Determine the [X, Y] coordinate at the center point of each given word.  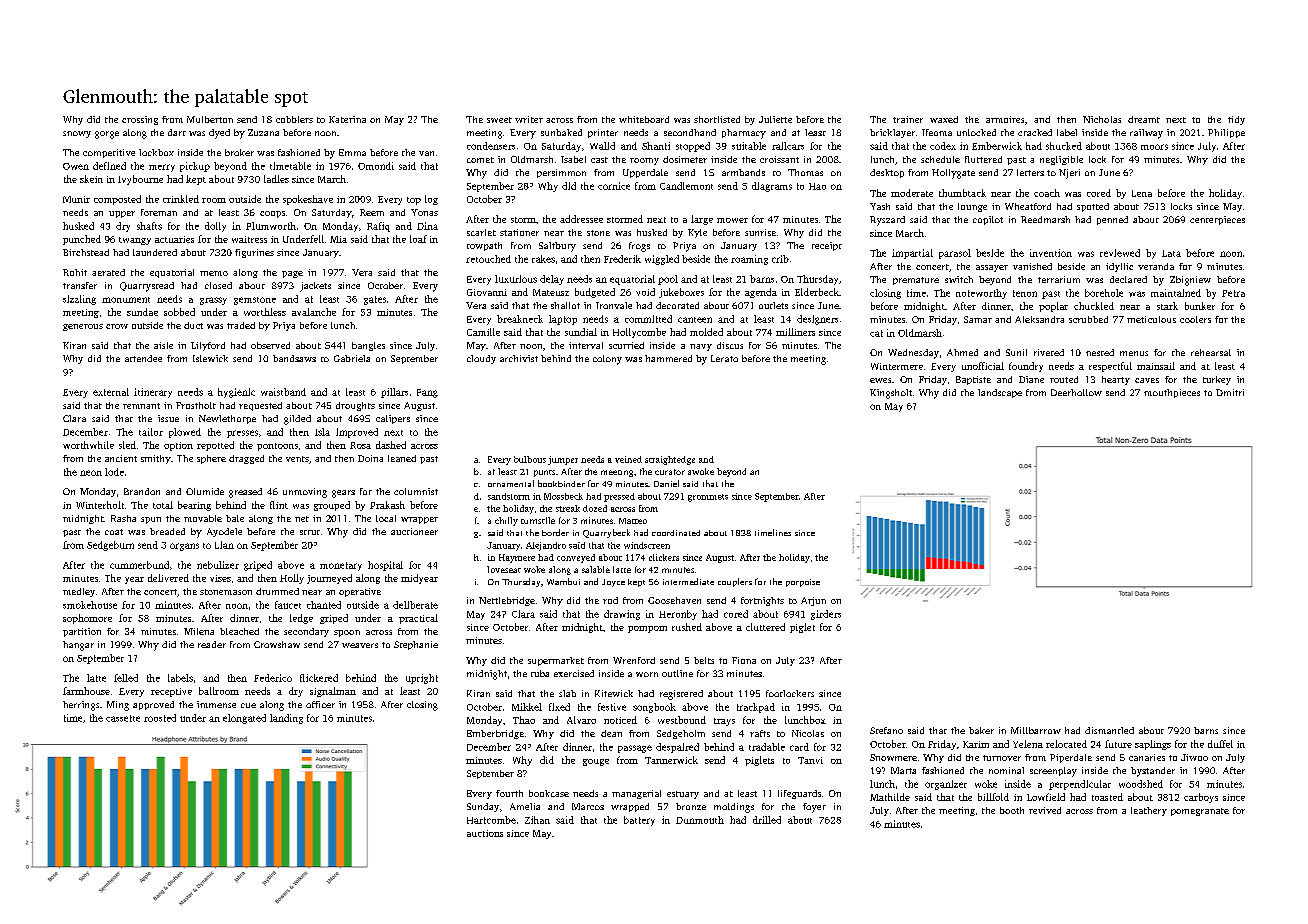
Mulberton [210, 119]
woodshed [1141, 784]
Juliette [775, 119]
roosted [160, 718]
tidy [1236, 120]
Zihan [537, 820]
